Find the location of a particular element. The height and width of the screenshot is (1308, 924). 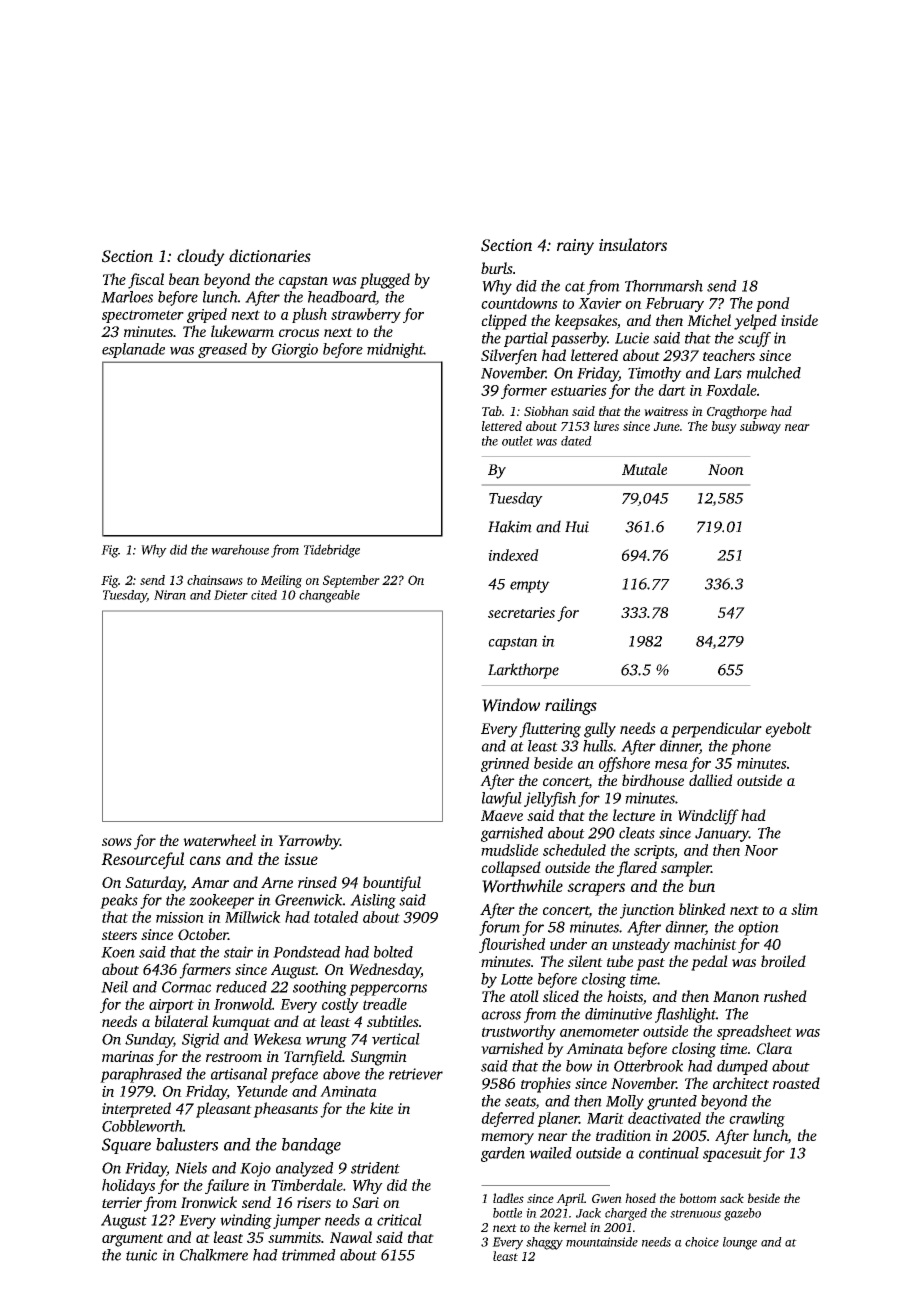

junction is located at coordinates (647, 911).
